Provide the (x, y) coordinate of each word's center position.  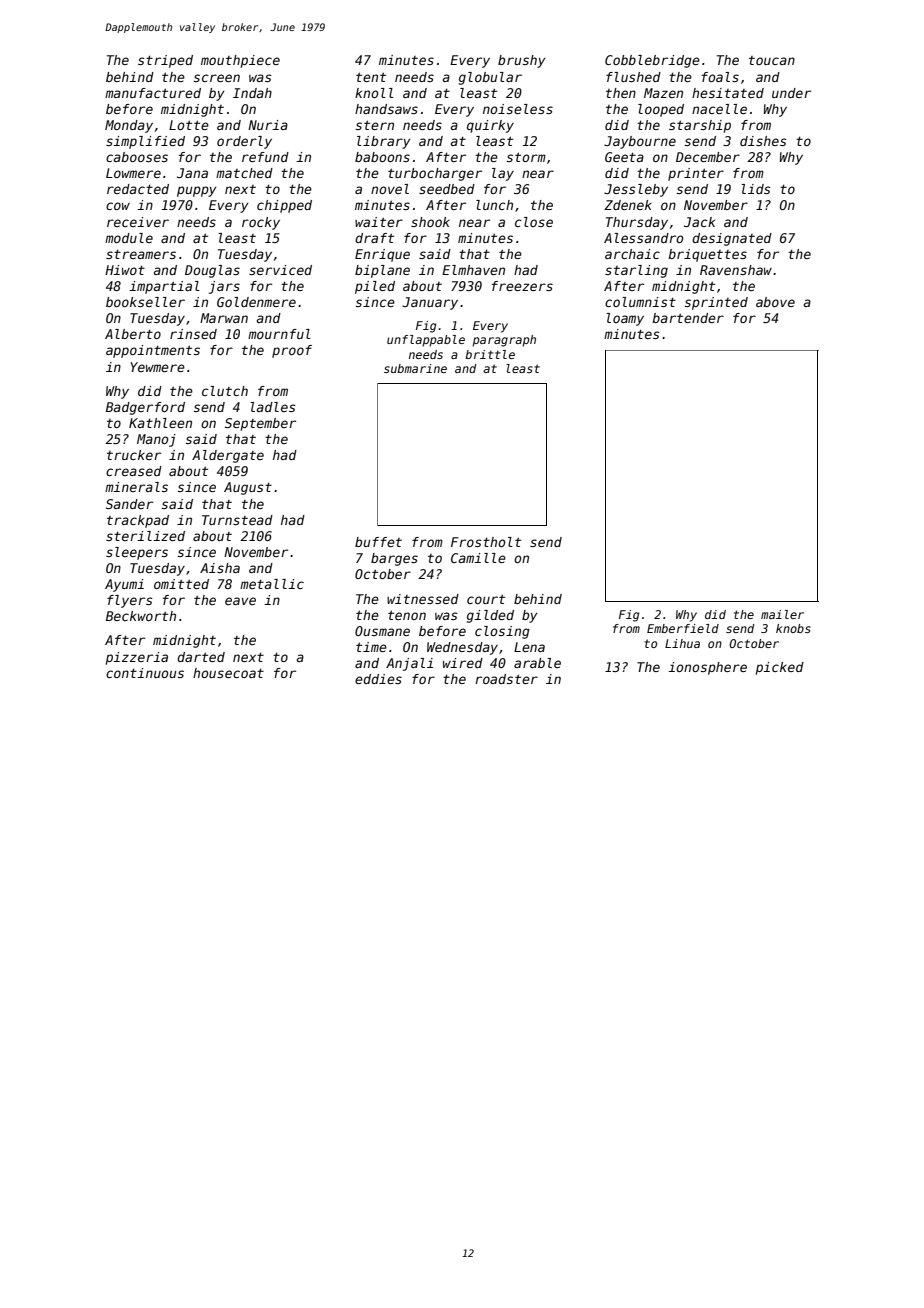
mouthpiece (240, 61)
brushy (522, 61)
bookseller (145, 302)
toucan (772, 60)
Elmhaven (473, 270)
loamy (625, 319)
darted (201, 657)
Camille (478, 558)
